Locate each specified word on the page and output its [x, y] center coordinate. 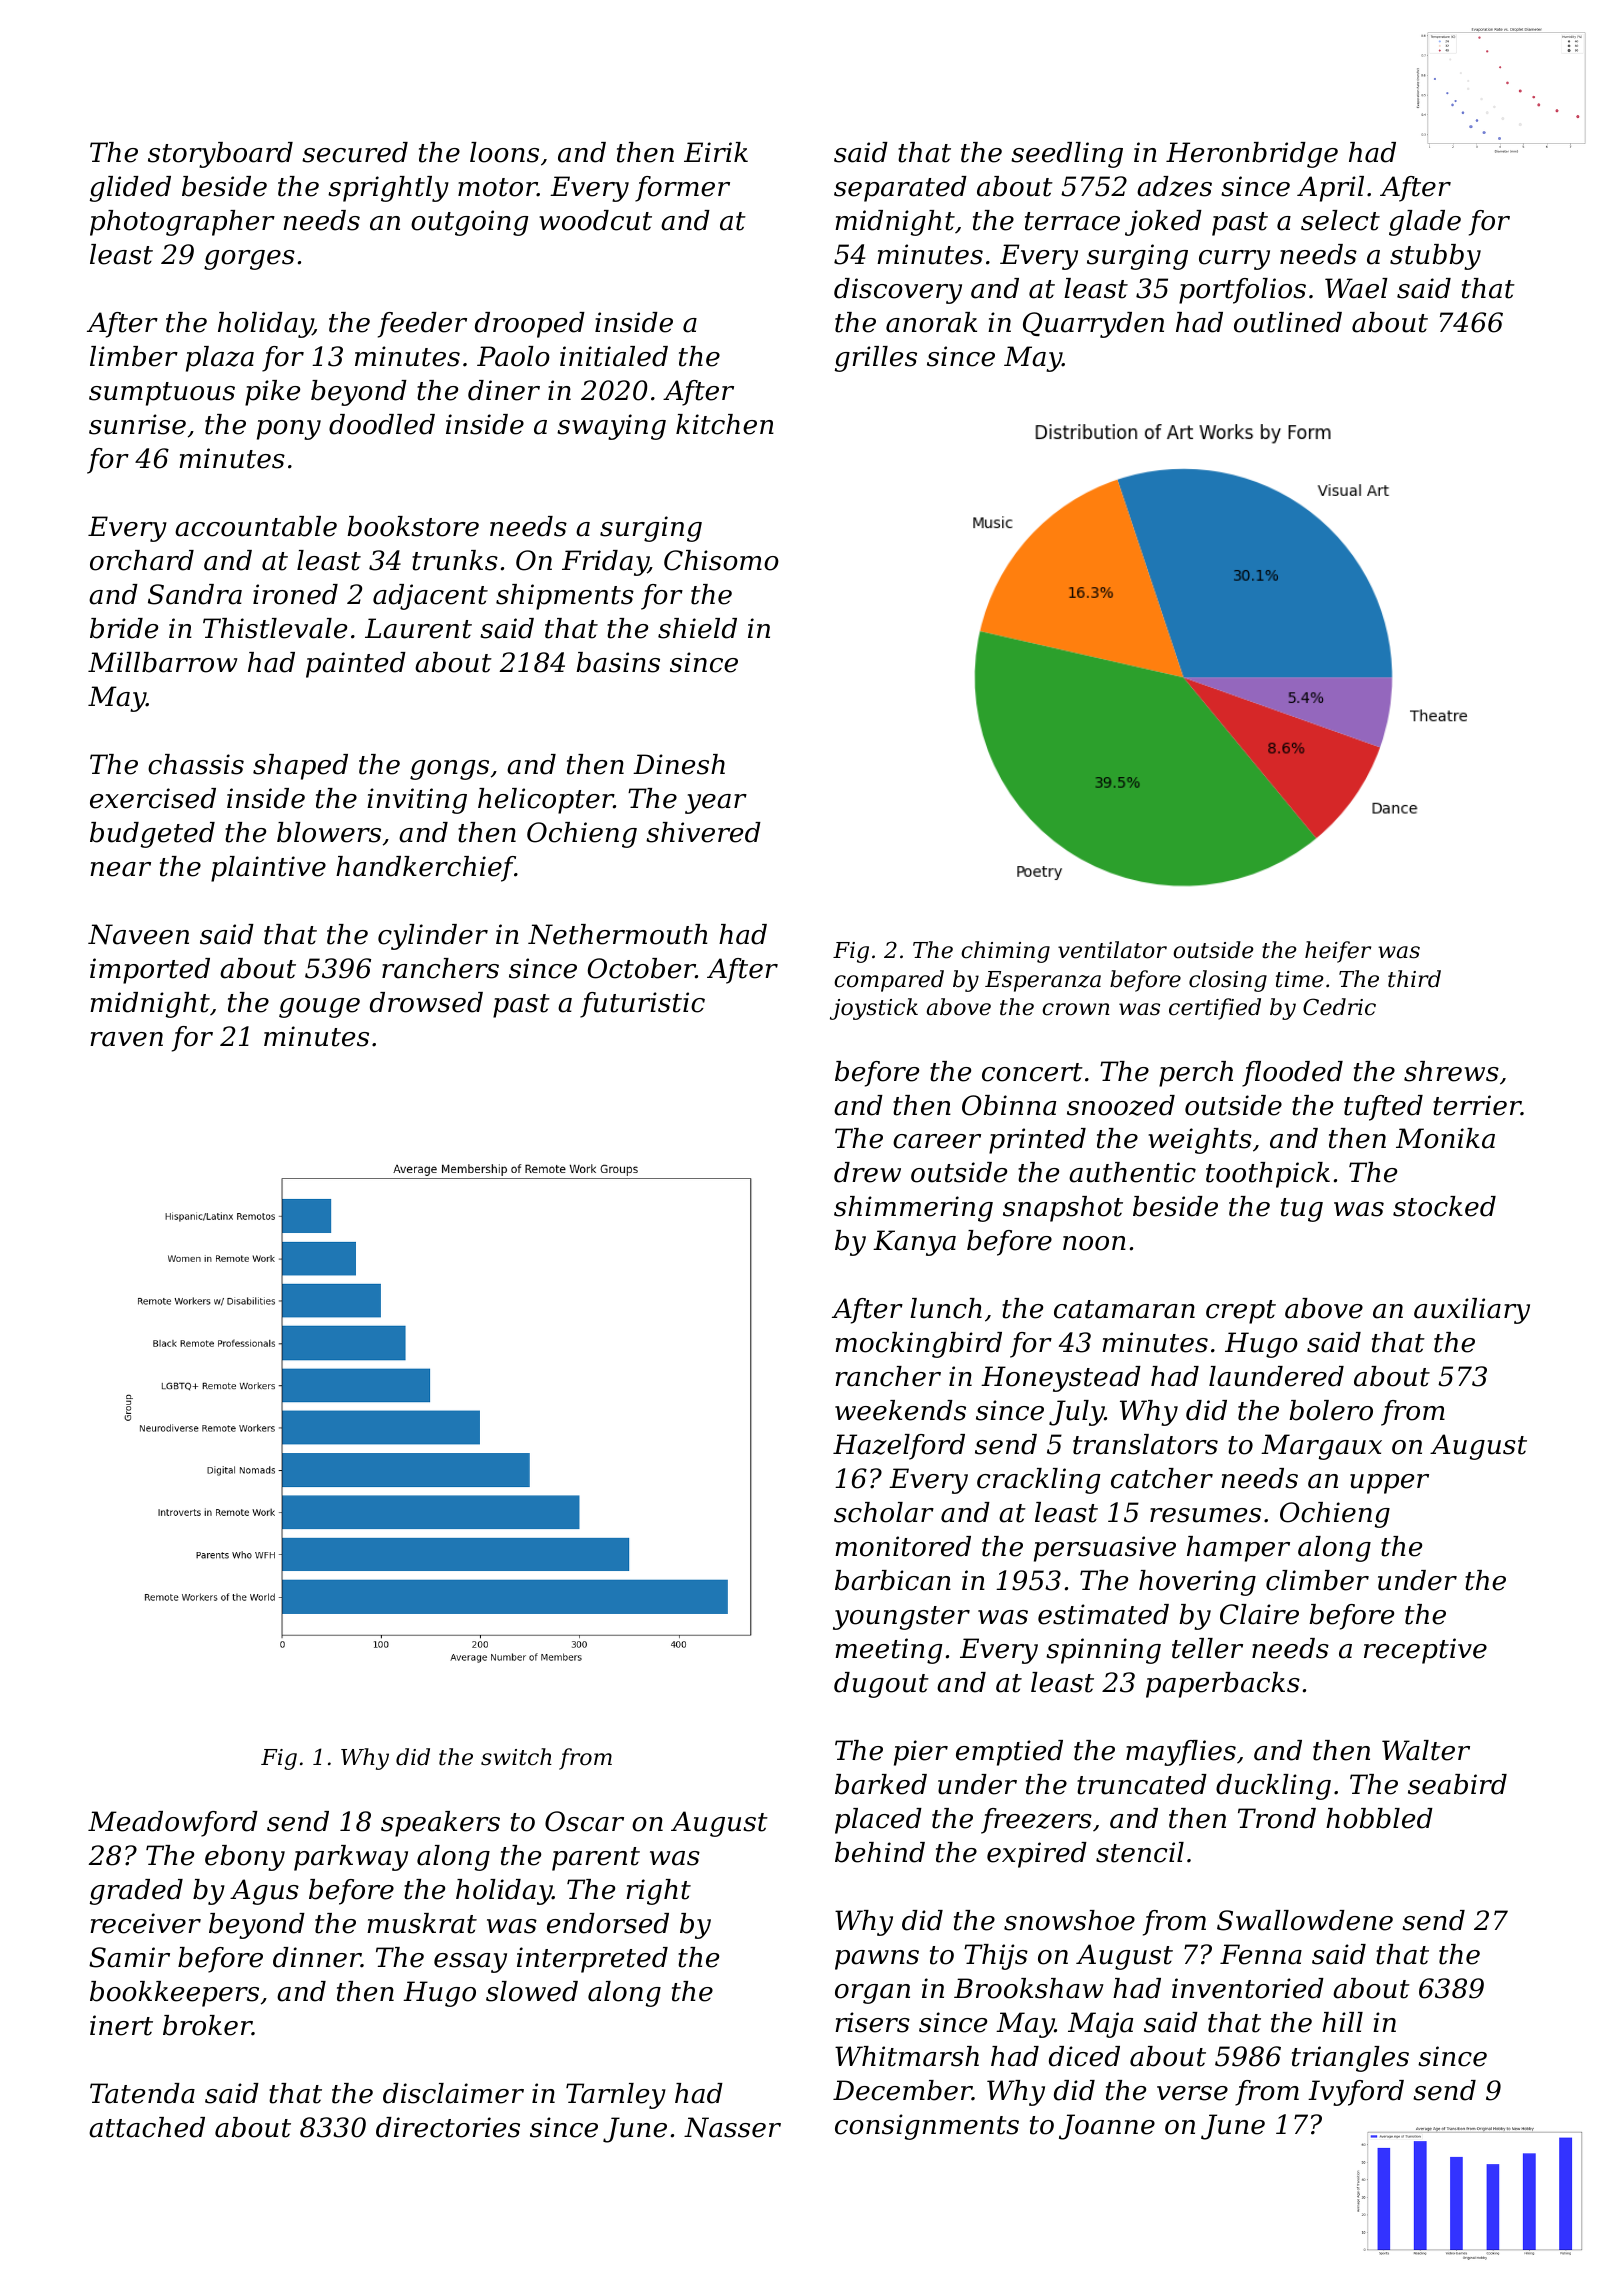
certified [1215, 1009]
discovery [898, 291]
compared [889, 981]
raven [126, 1039]
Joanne [1107, 2127]
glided [130, 189]
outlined [1288, 322]
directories [448, 2127]
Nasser [732, 2127]
